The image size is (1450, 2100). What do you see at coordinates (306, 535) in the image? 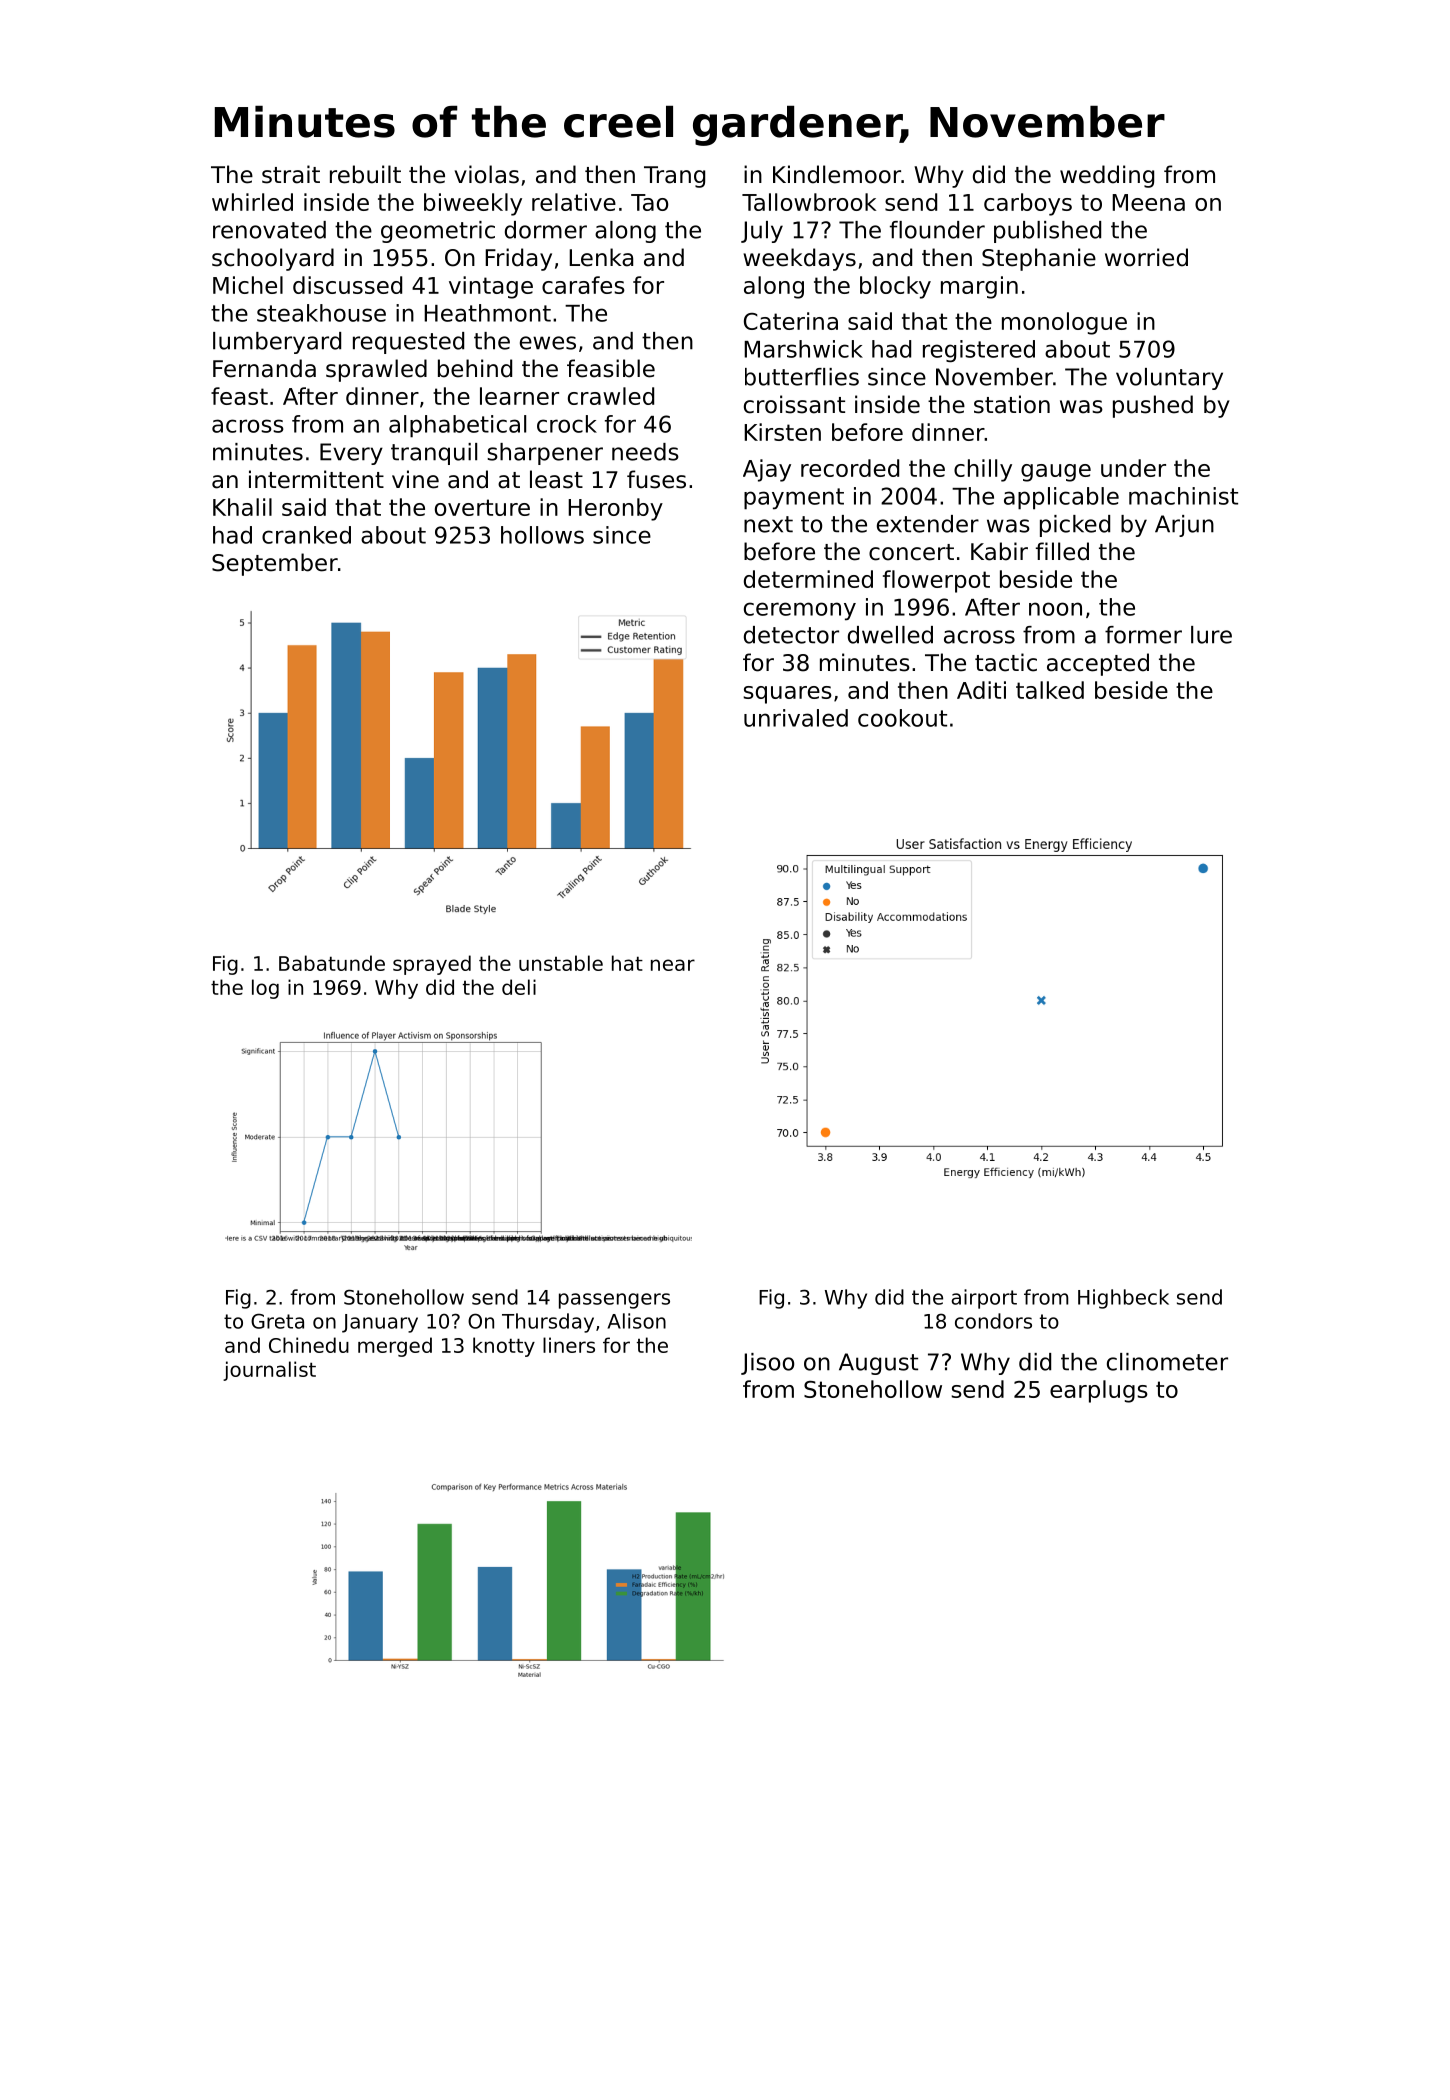
I see `cranked` at bounding box center [306, 535].
